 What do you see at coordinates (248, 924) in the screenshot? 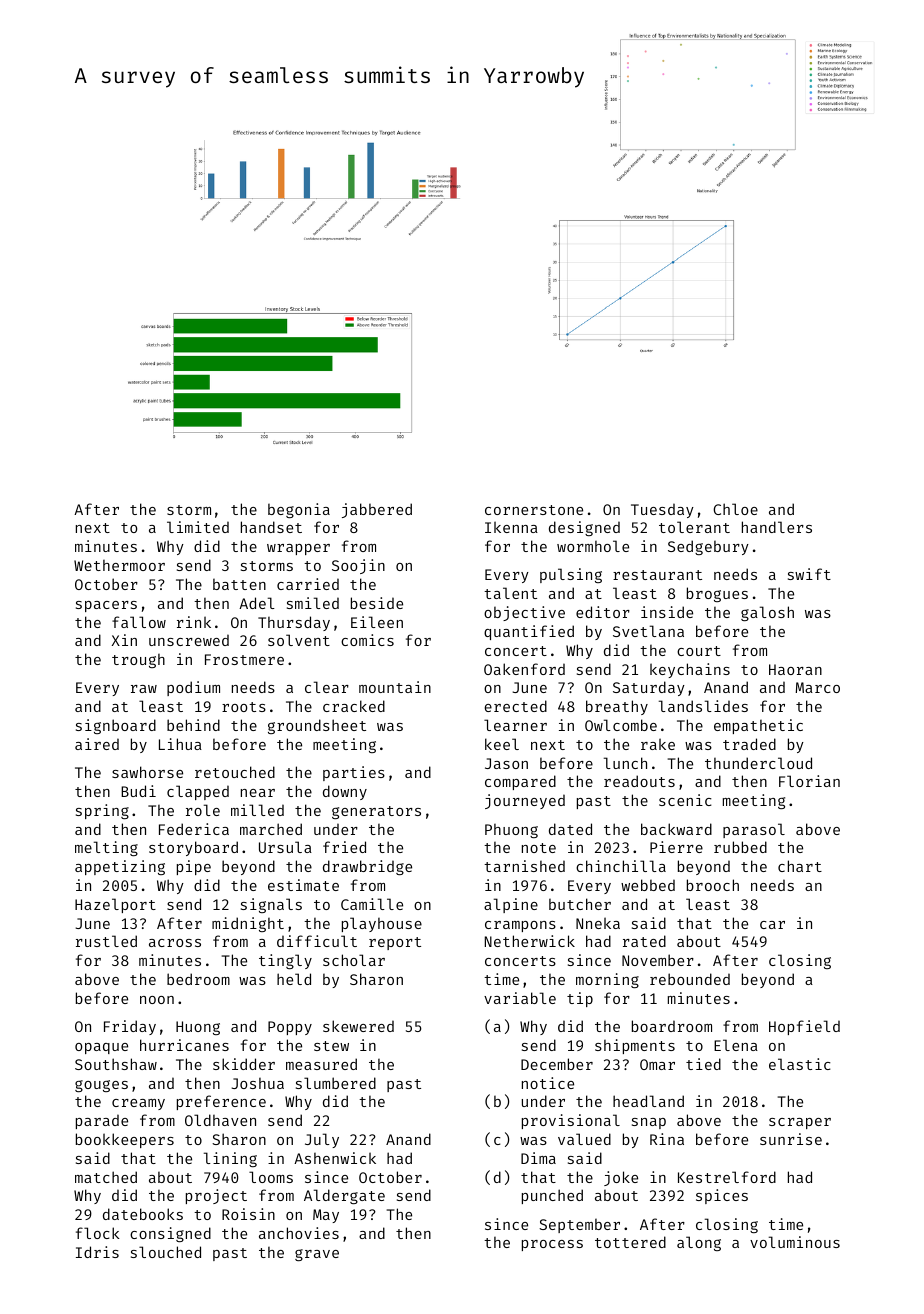
I see `midnight` at bounding box center [248, 924].
